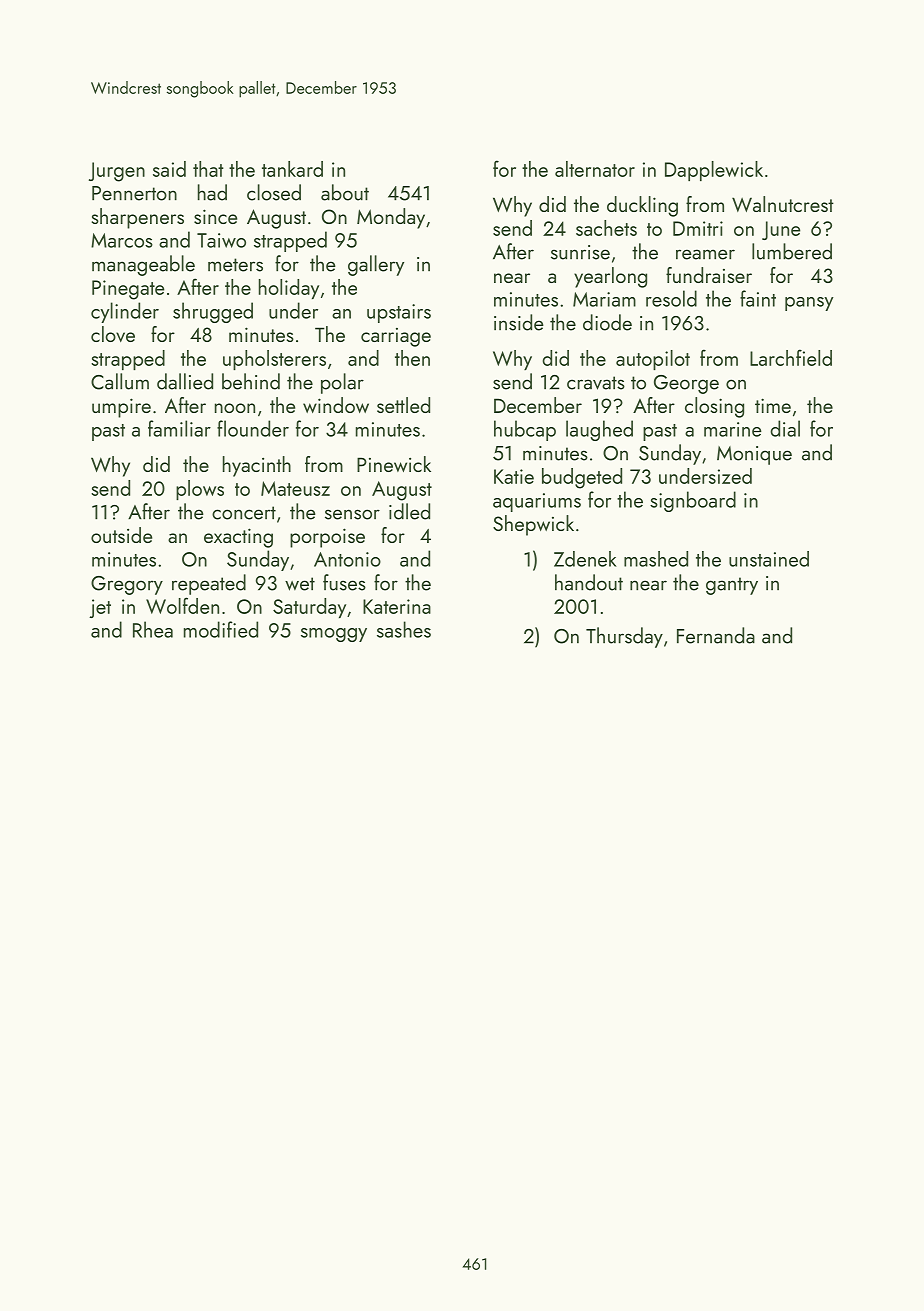 The width and height of the screenshot is (924, 1311). Describe the element at coordinates (295, 488) in the screenshot. I see `Mateusz` at that location.
